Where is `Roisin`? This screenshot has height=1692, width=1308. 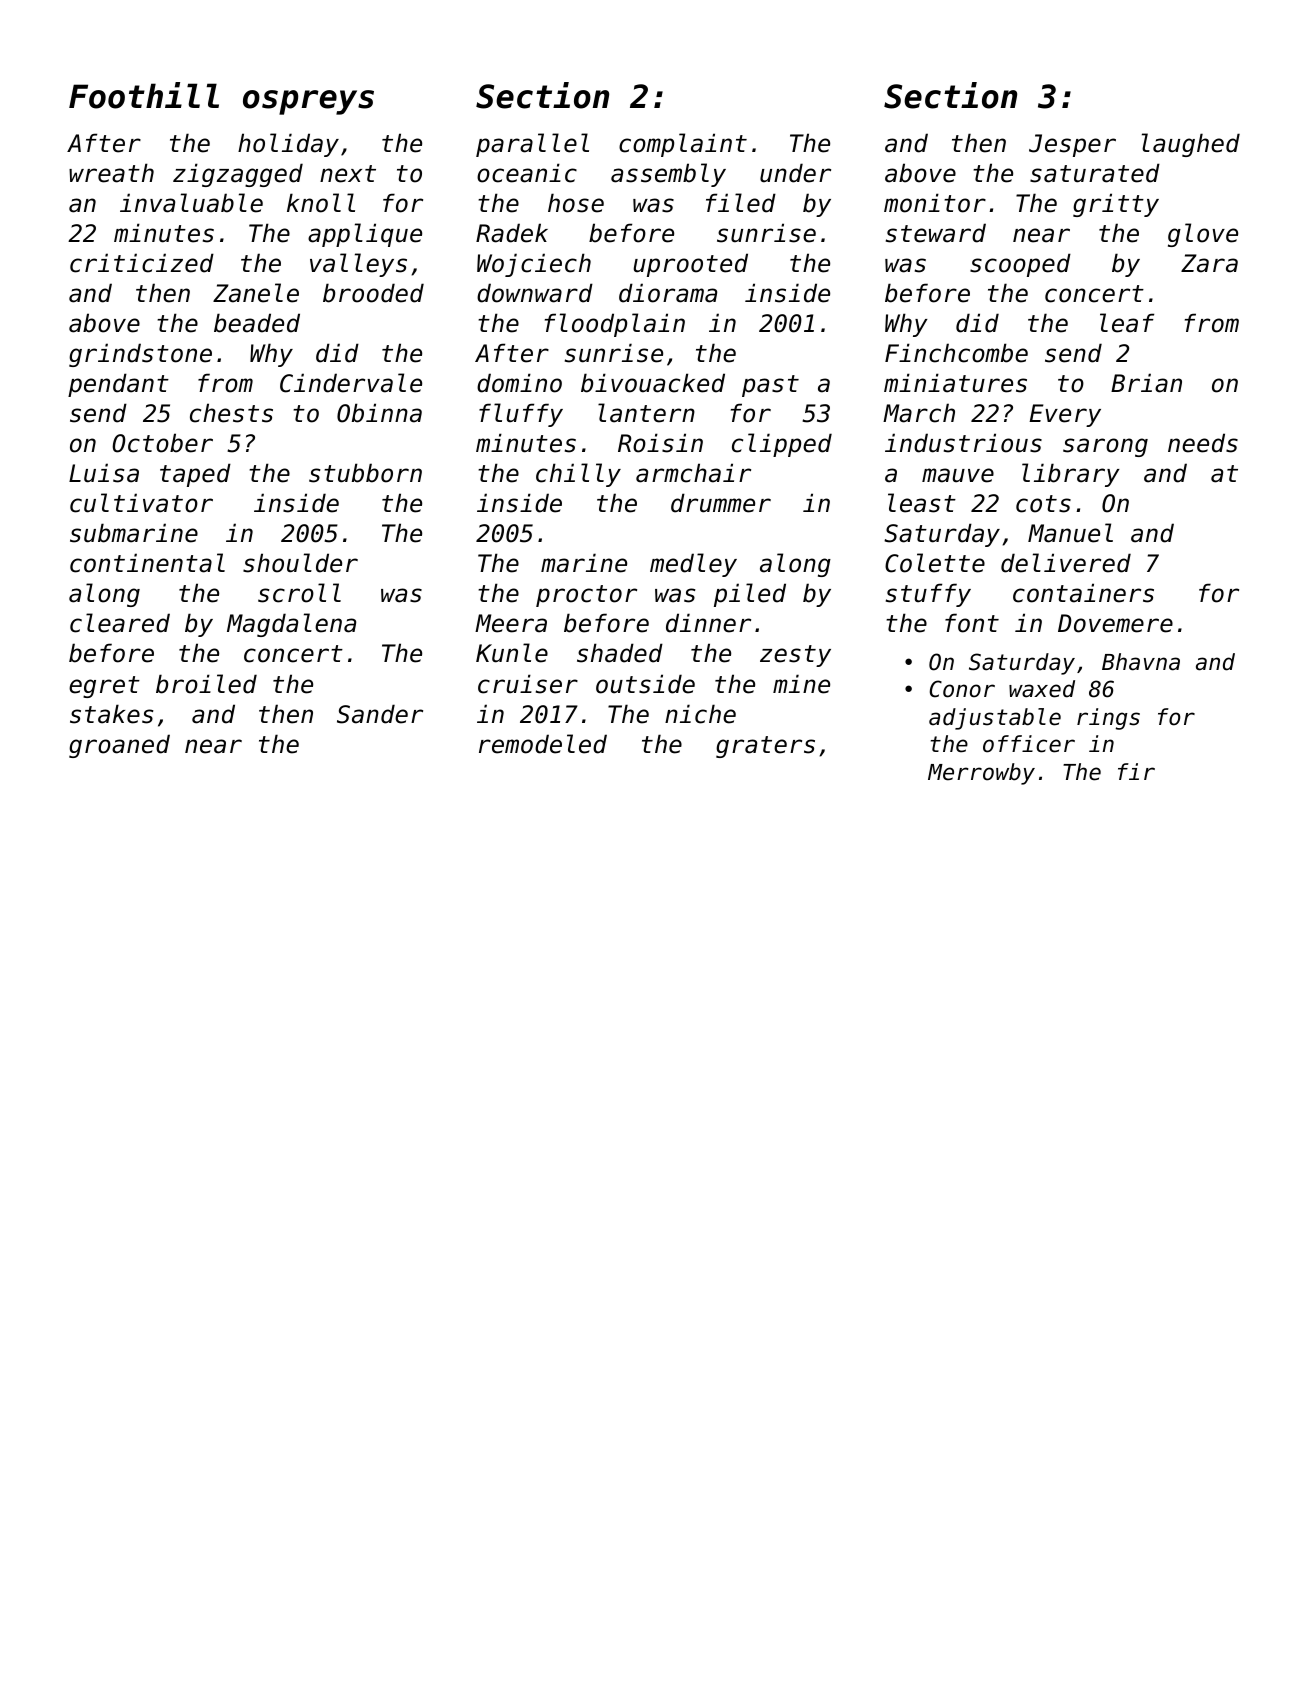 Roisin is located at coordinates (660, 443).
